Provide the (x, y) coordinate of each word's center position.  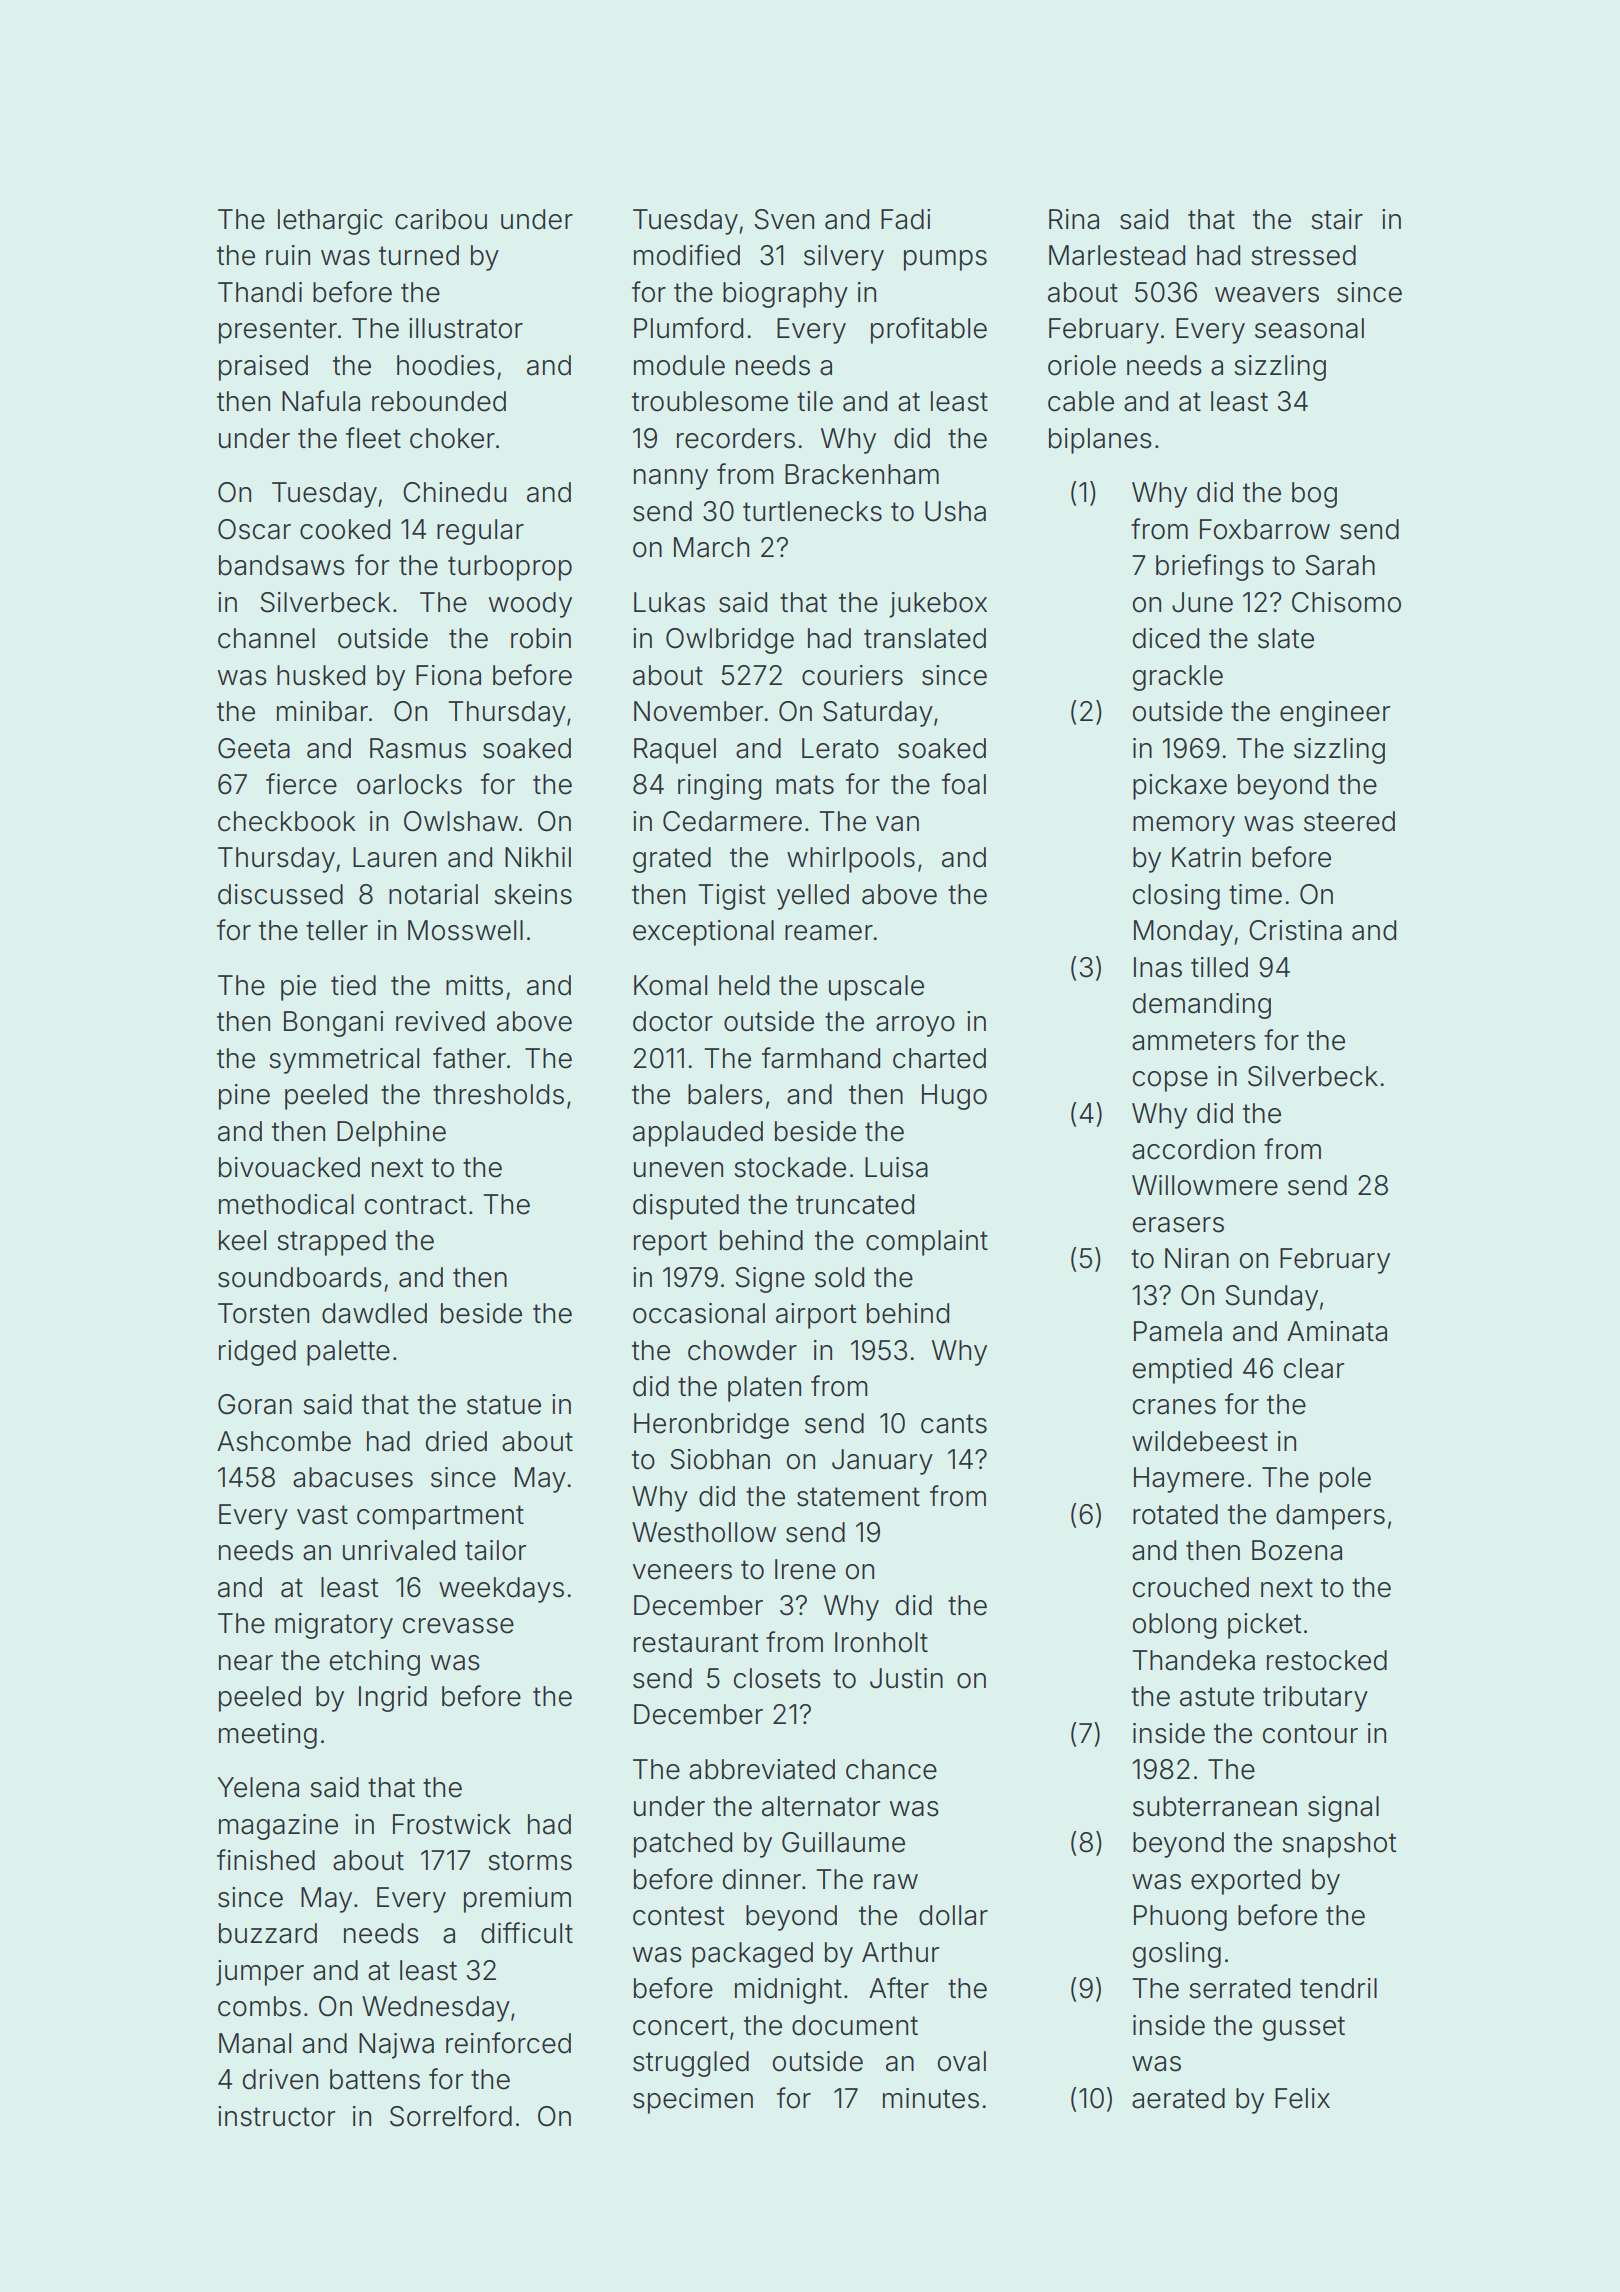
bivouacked (289, 1167)
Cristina (1295, 930)
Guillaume (843, 1842)
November (698, 711)
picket (1264, 1626)
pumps (945, 260)
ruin (288, 255)
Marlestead (1117, 255)
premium (517, 1900)
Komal (670, 985)
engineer (1335, 714)
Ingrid (393, 1699)
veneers (682, 1572)
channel (266, 638)
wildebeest (1200, 1441)
